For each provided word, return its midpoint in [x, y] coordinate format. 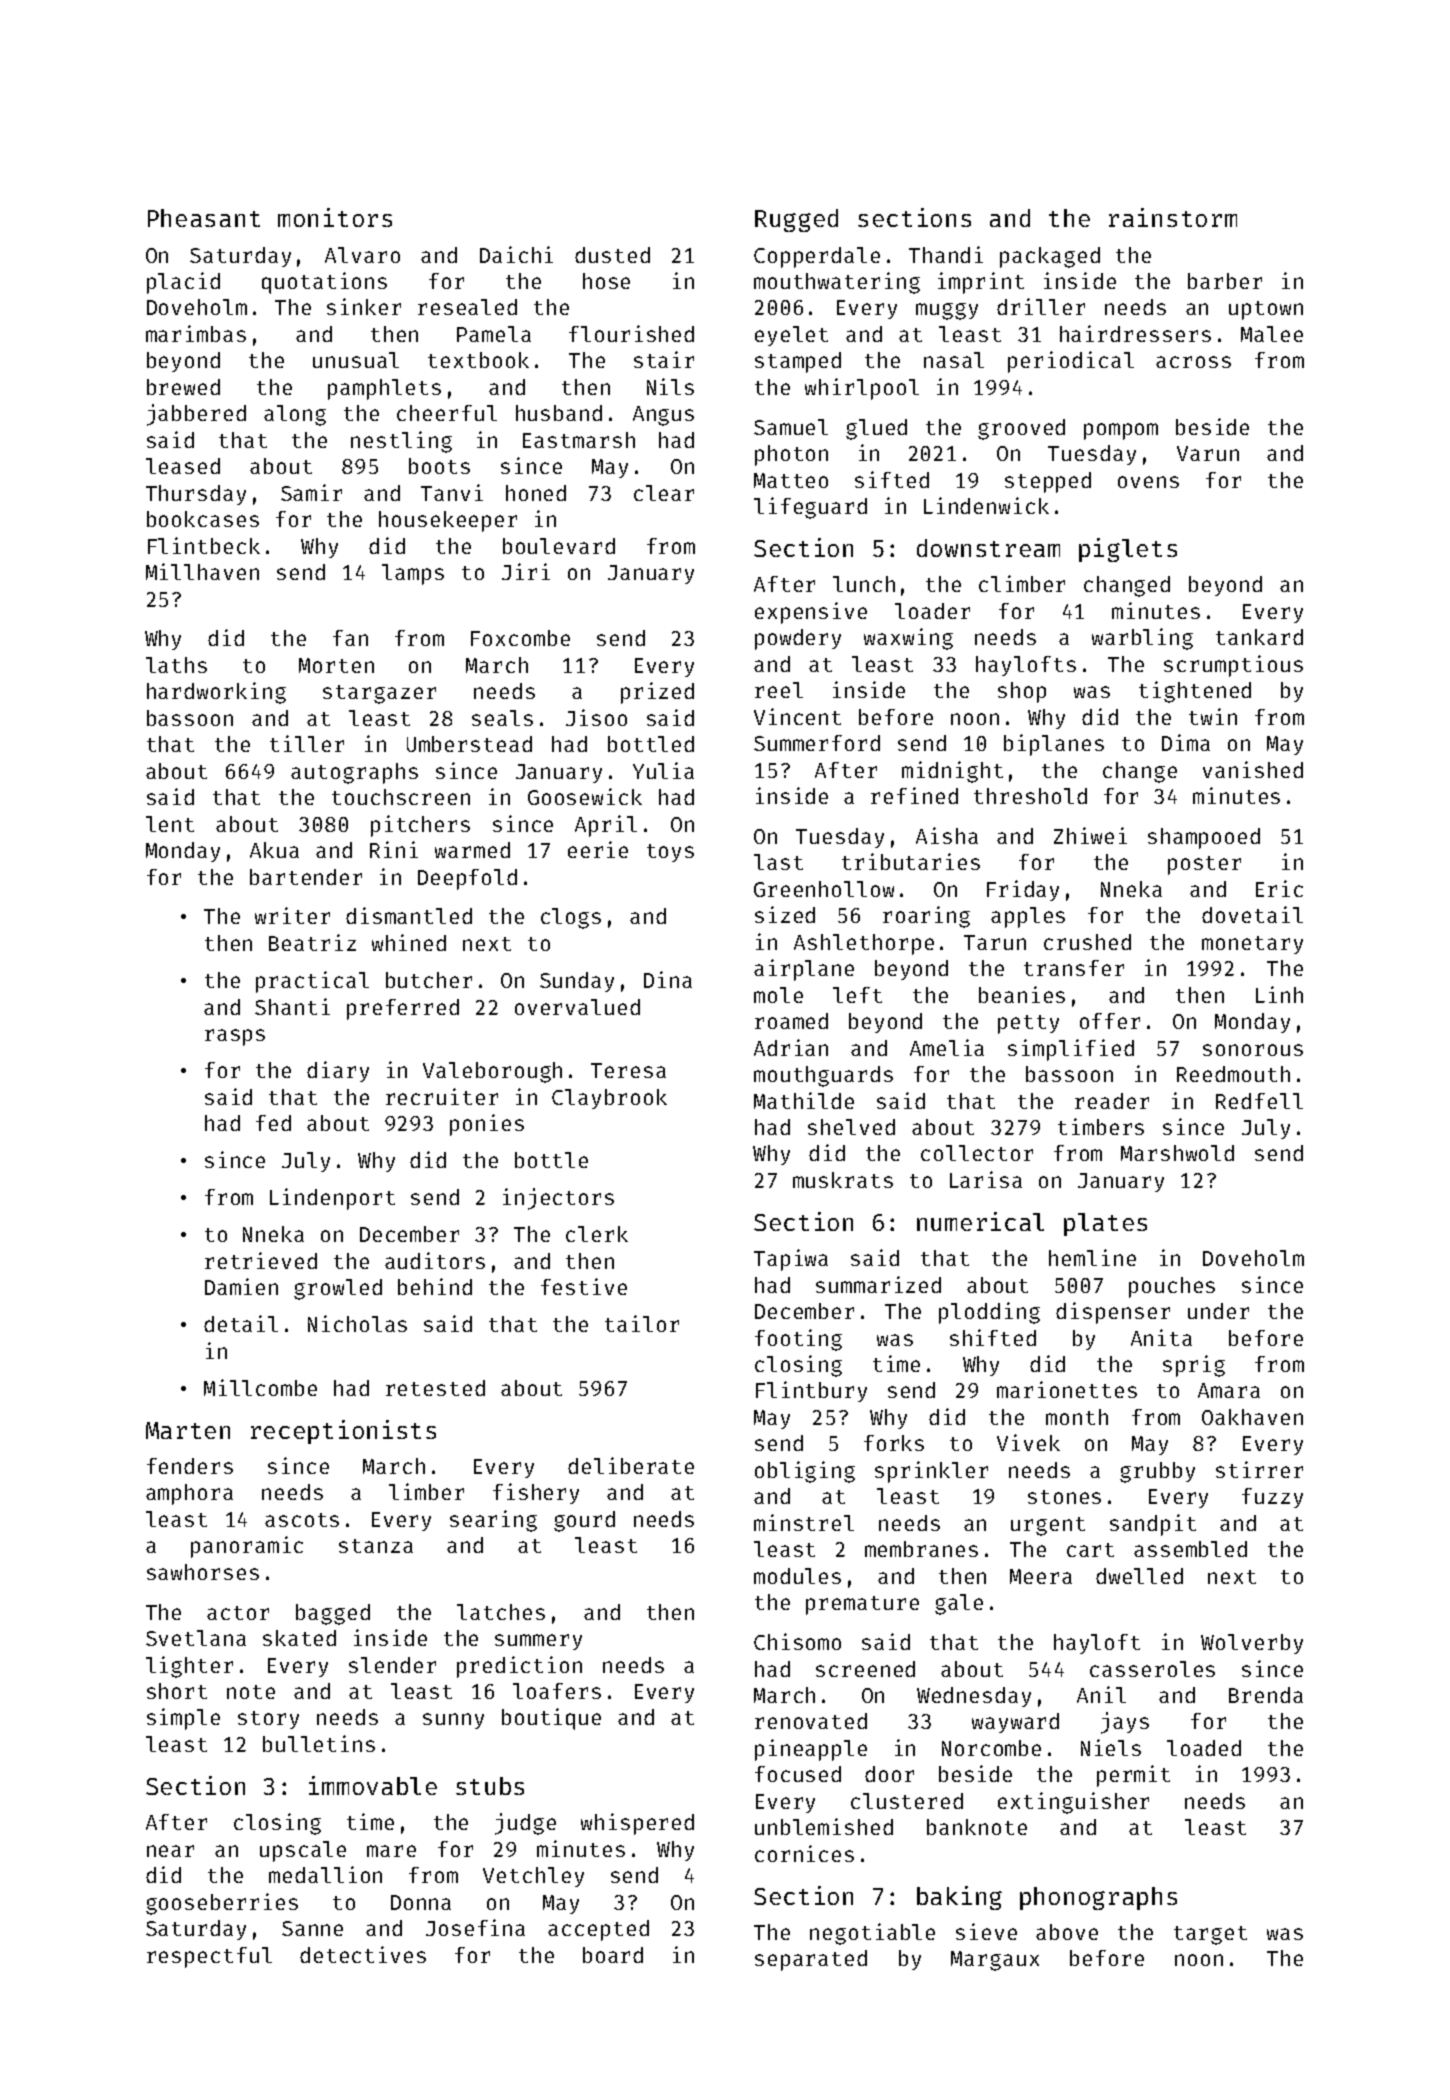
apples [1028, 917]
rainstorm [1173, 217]
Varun [1208, 453]
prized [657, 693]
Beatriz [312, 942]
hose [606, 281]
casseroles [1152, 1669]
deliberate [631, 1465]
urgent [1048, 1526]
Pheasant [204, 218]
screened [865, 1669]
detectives [363, 1954]
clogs [571, 918]
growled [338, 1289]
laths [176, 665]
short [177, 1691]
